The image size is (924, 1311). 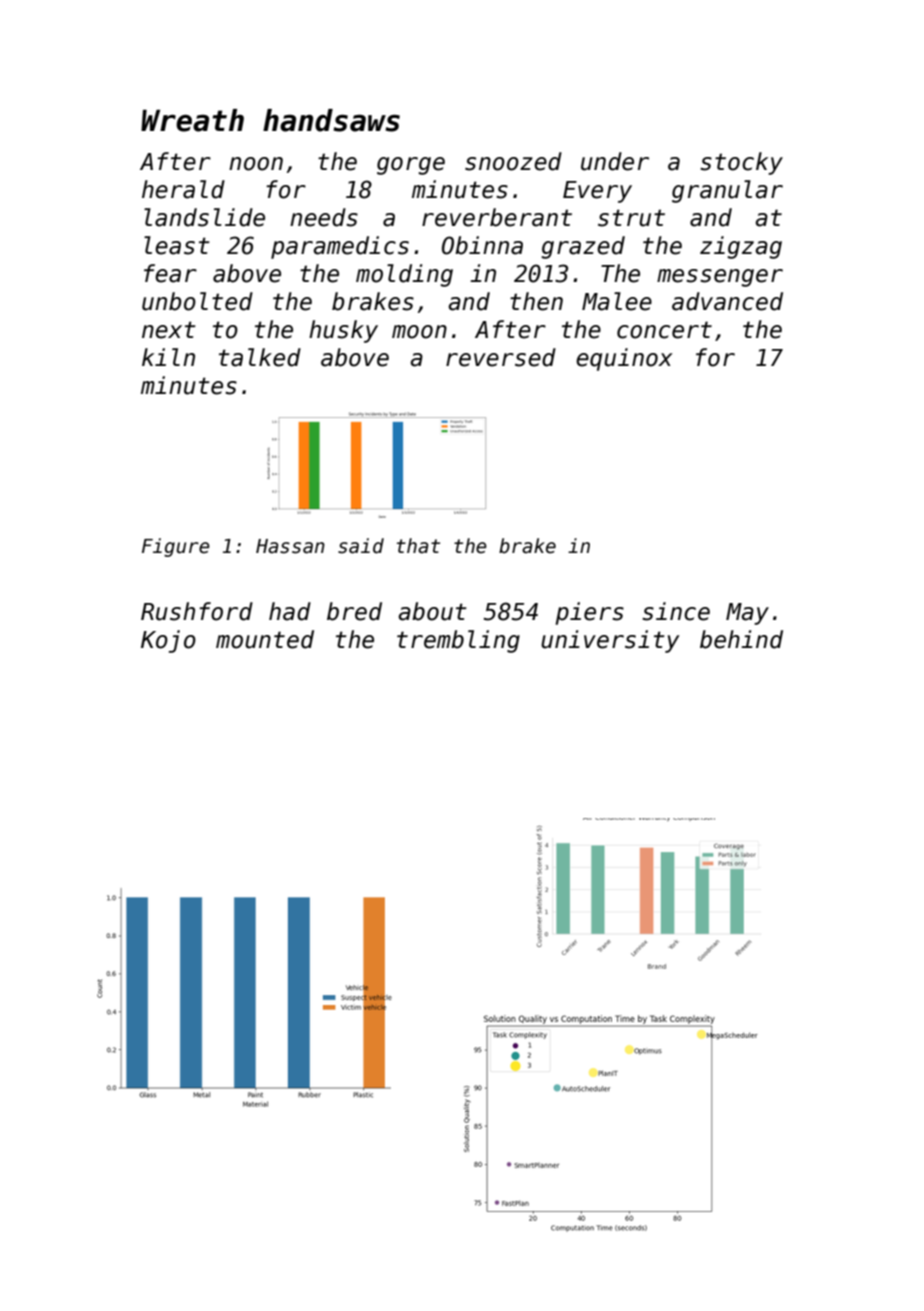 What do you see at coordinates (192, 120) in the screenshot?
I see `Wreath` at bounding box center [192, 120].
